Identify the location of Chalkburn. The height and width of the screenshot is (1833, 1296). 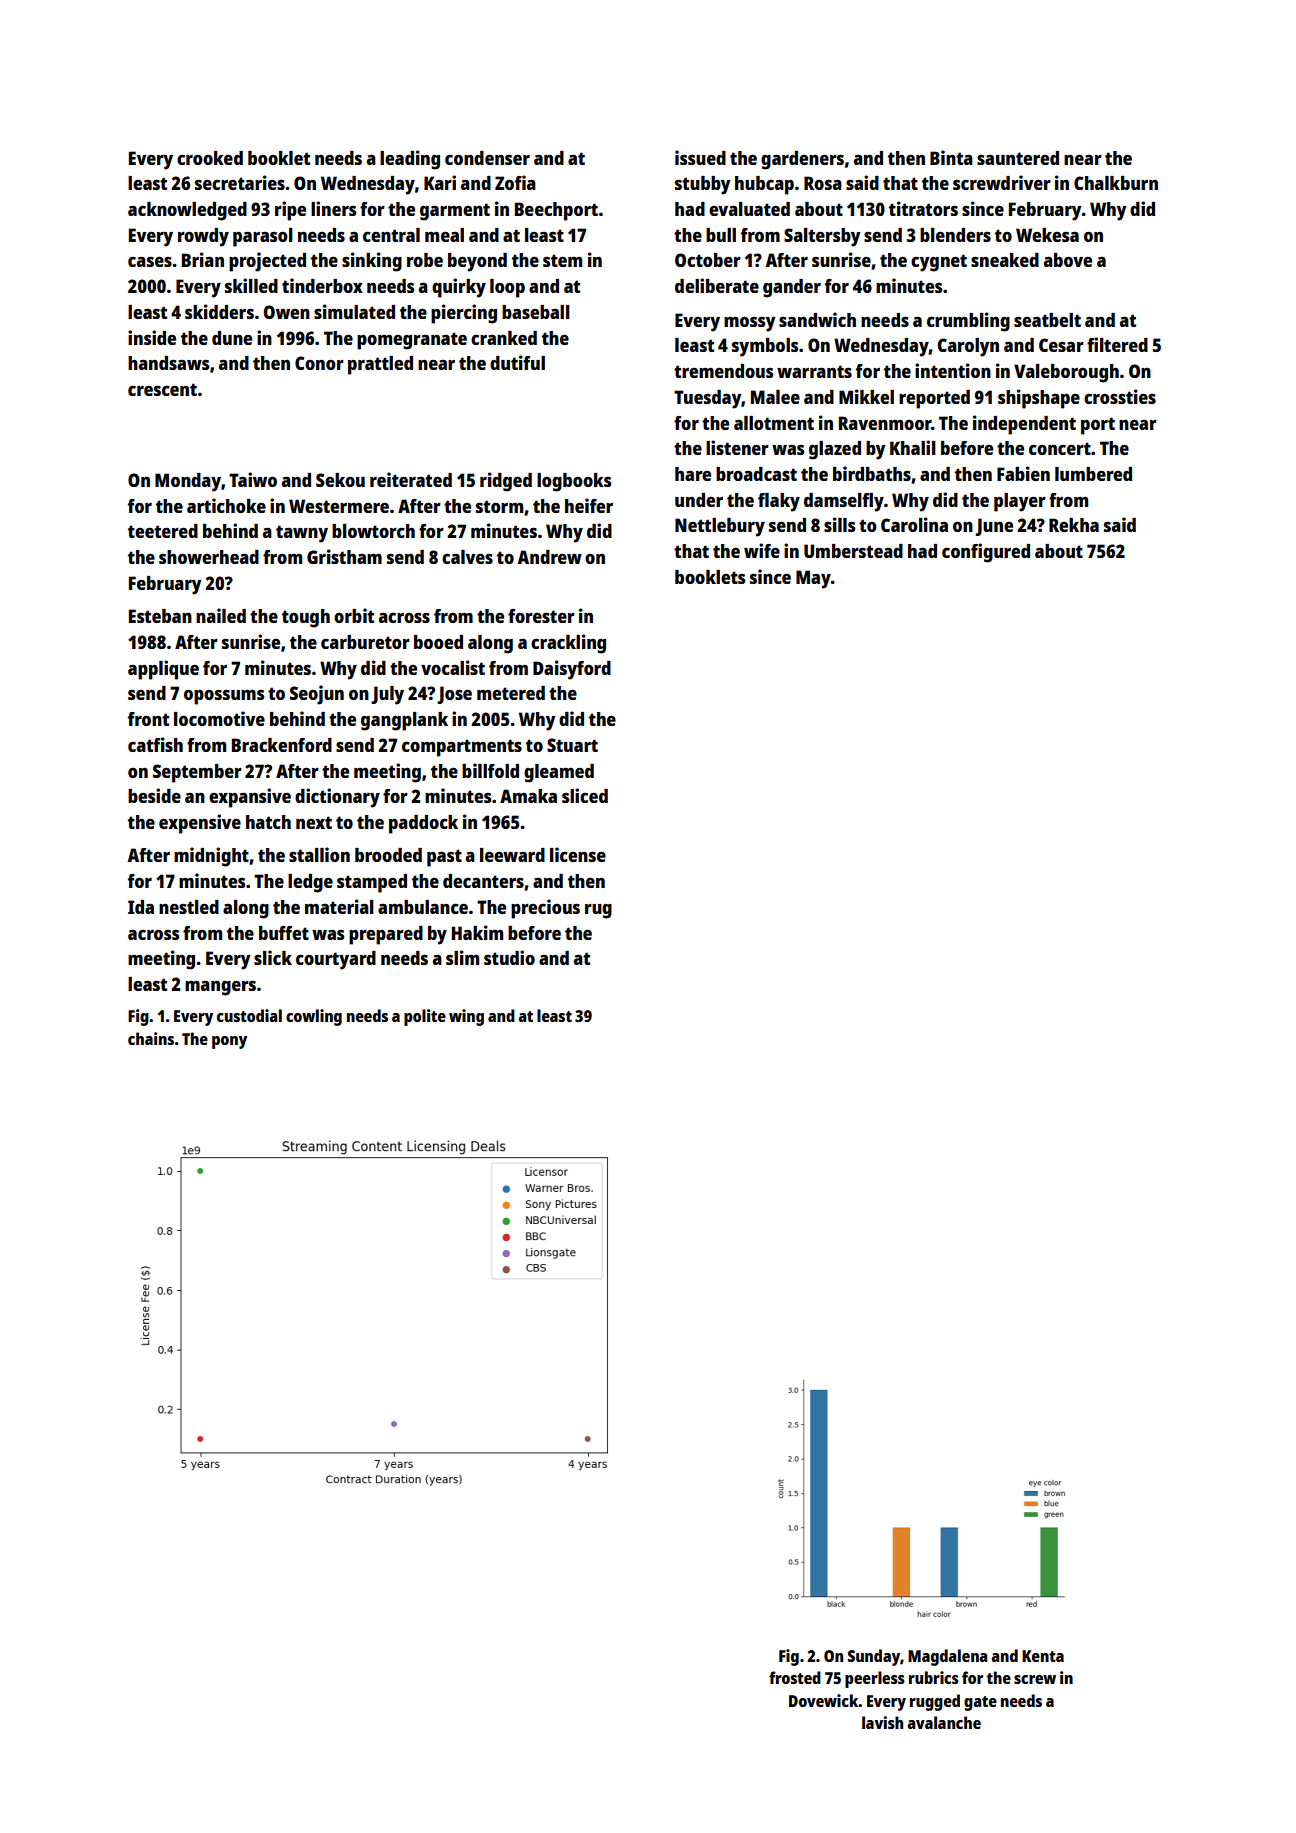
(1116, 183).
